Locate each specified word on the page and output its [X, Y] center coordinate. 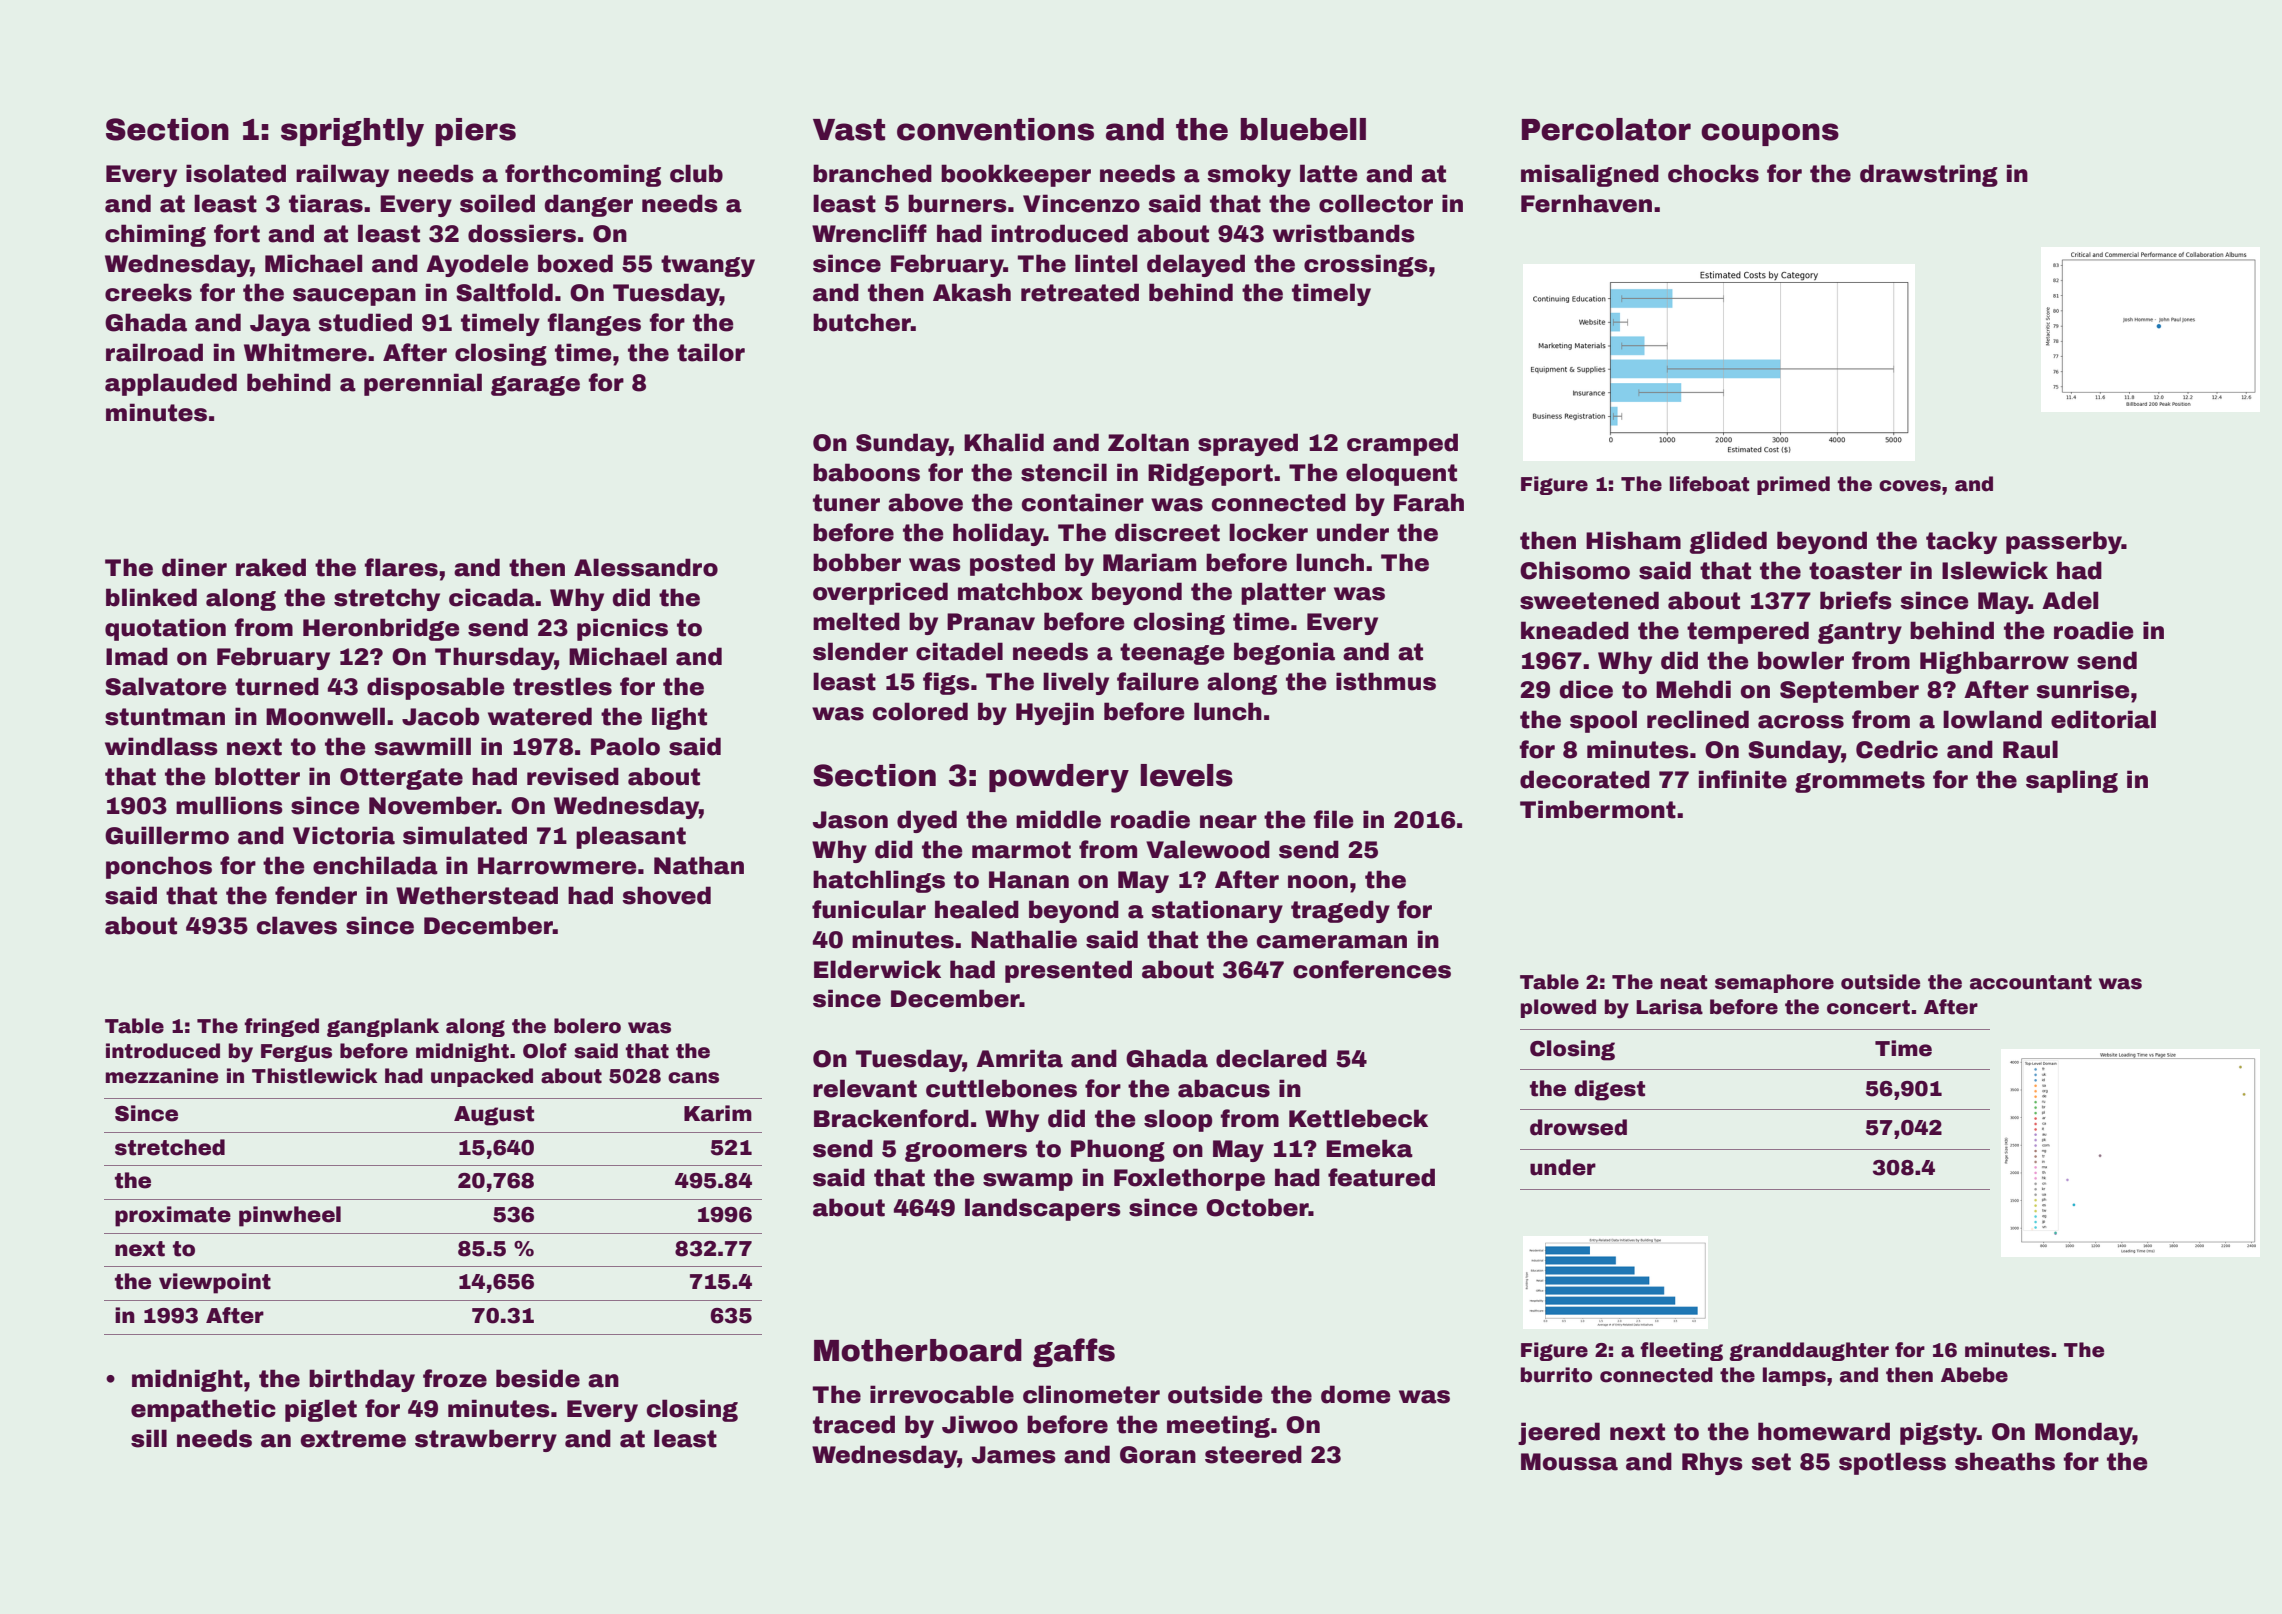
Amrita [1019, 1058]
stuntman [165, 717]
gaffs [1074, 1352]
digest [1609, 1090]
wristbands [1344, 233]
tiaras [326, 203]
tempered [1748, 632]
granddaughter [1809, 1351]
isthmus [1386, 681]
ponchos [159, 867]
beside [538, 1378]
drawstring [1929, 175]
